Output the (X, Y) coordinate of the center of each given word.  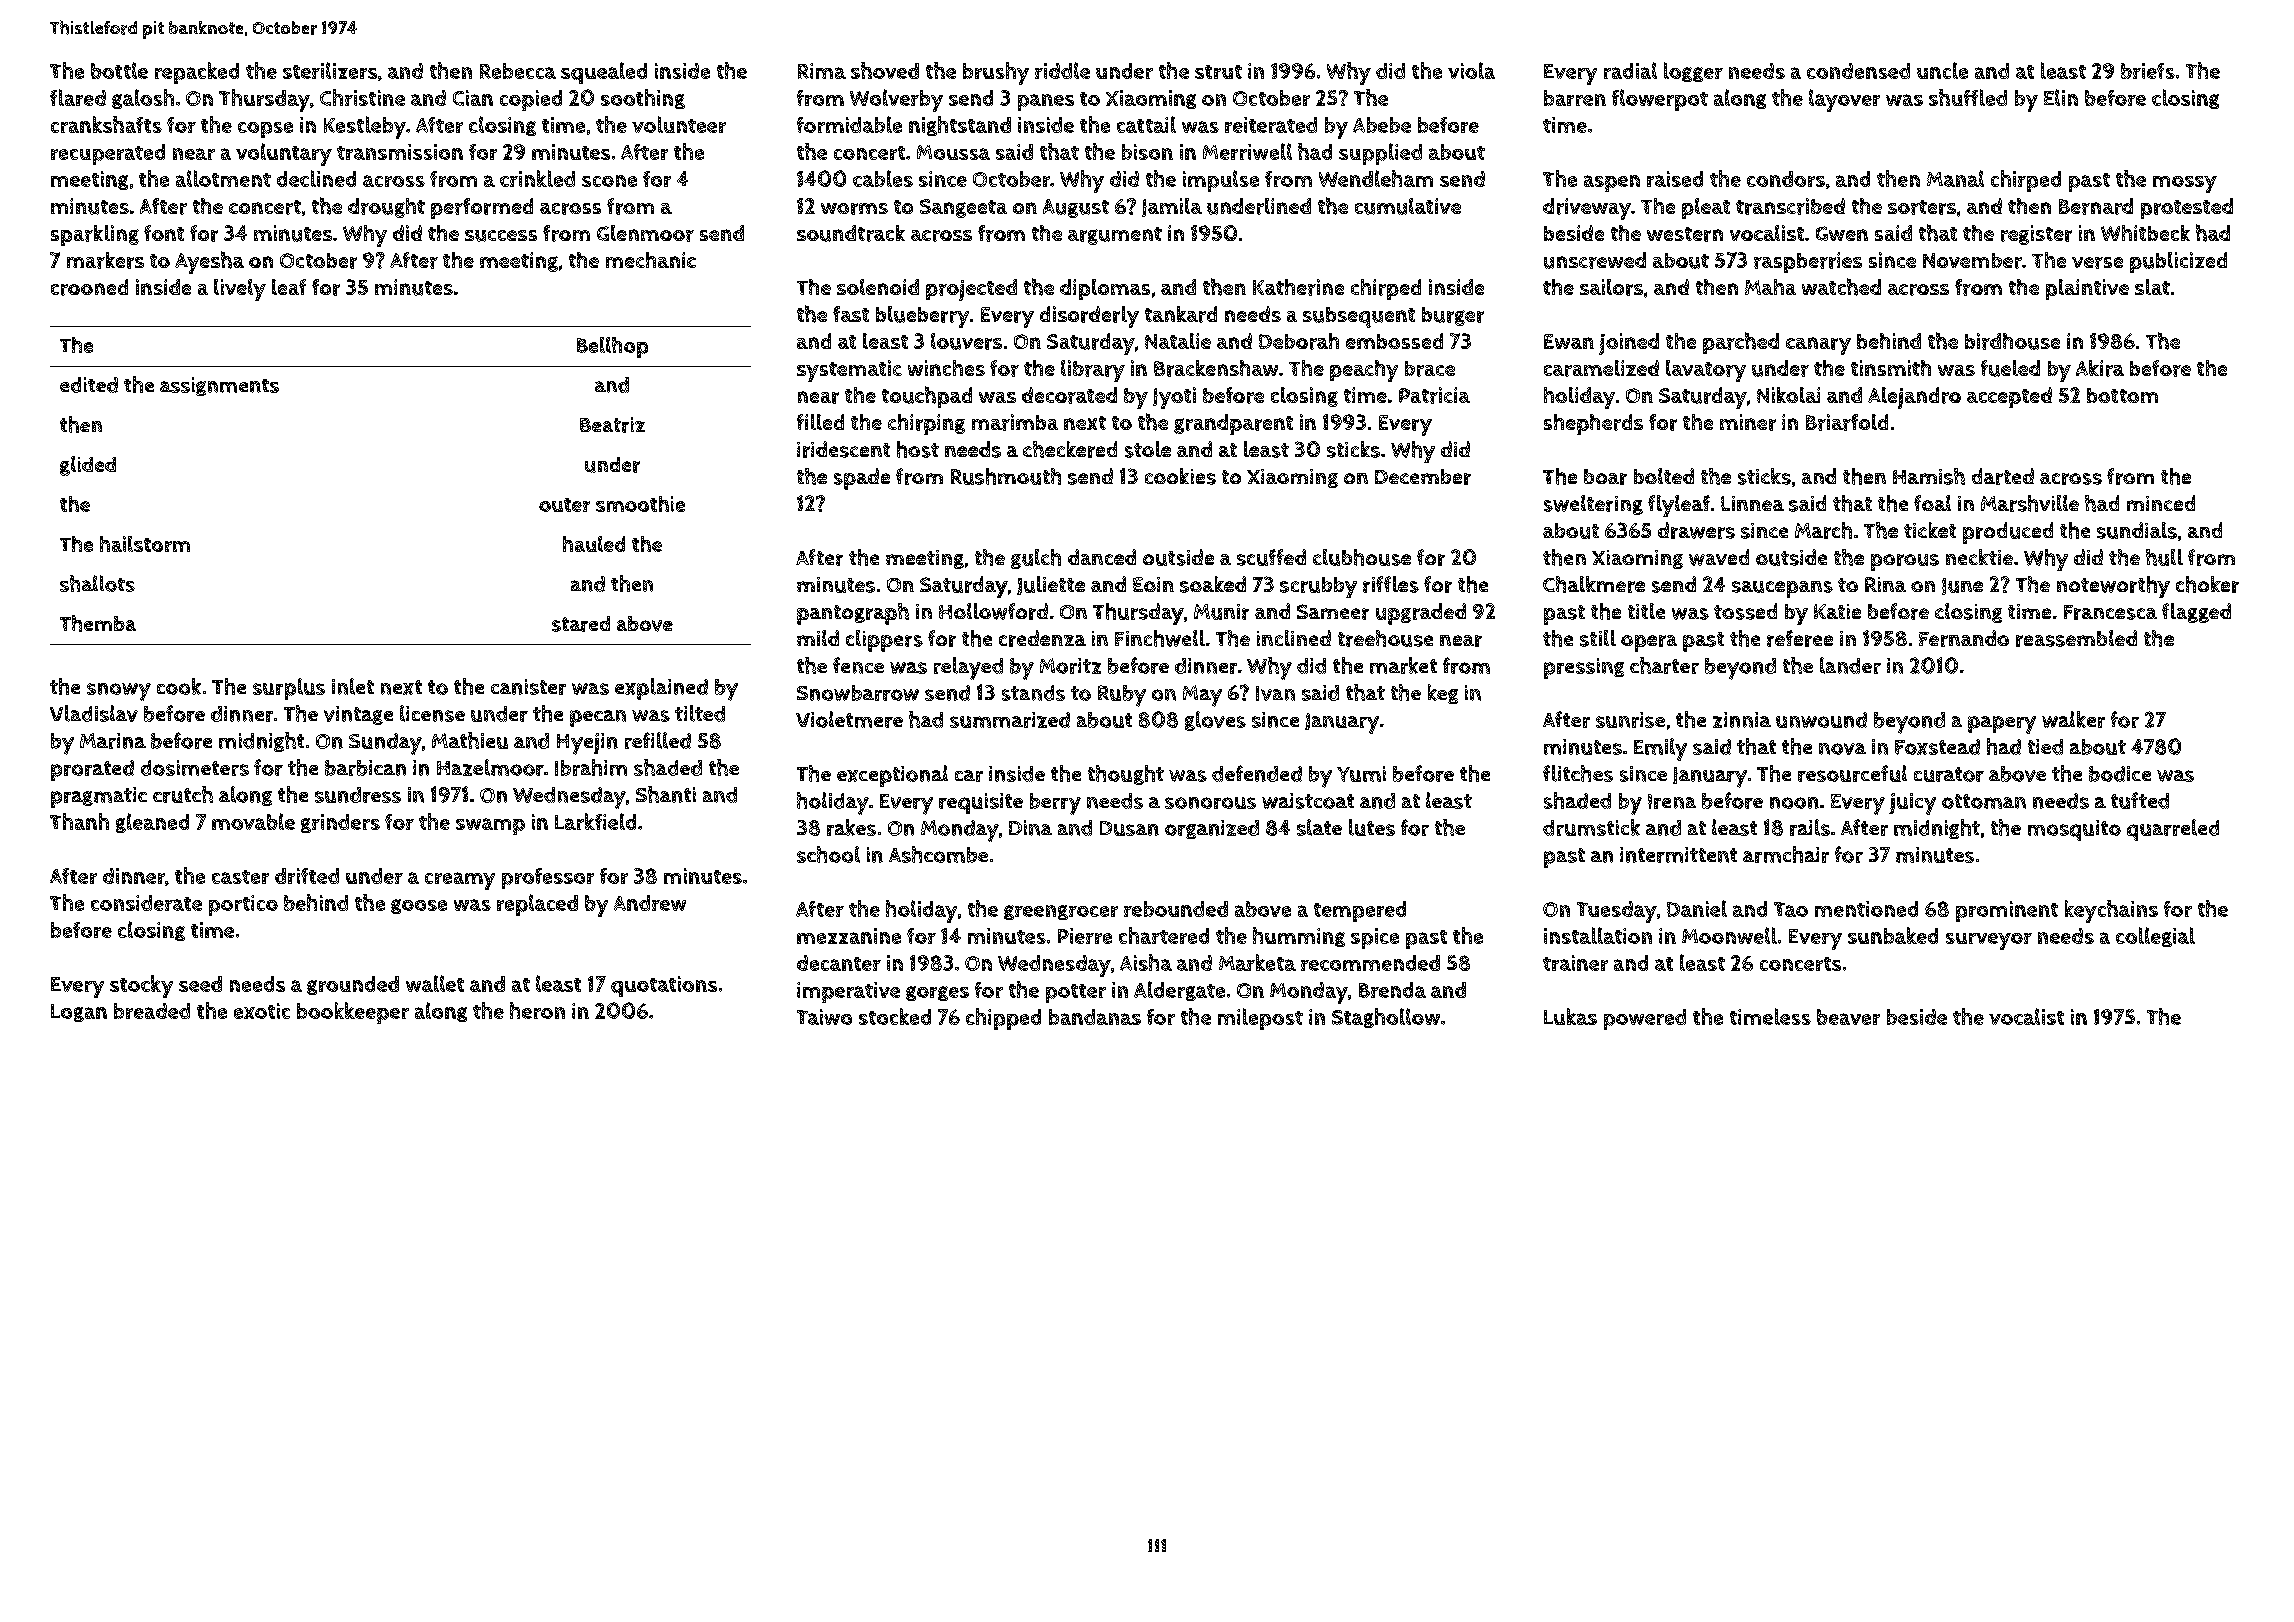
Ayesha (209, 262)
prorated (92, 770)
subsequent (1359, 317)
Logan (79, 1013)
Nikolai (1788, 395)
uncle (1942, 70)
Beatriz (612, 425)
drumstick (1591, 827)
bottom (2122, 395)
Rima (822, 71)
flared (78, 97)
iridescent (843, 449)
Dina (1030, 828)
